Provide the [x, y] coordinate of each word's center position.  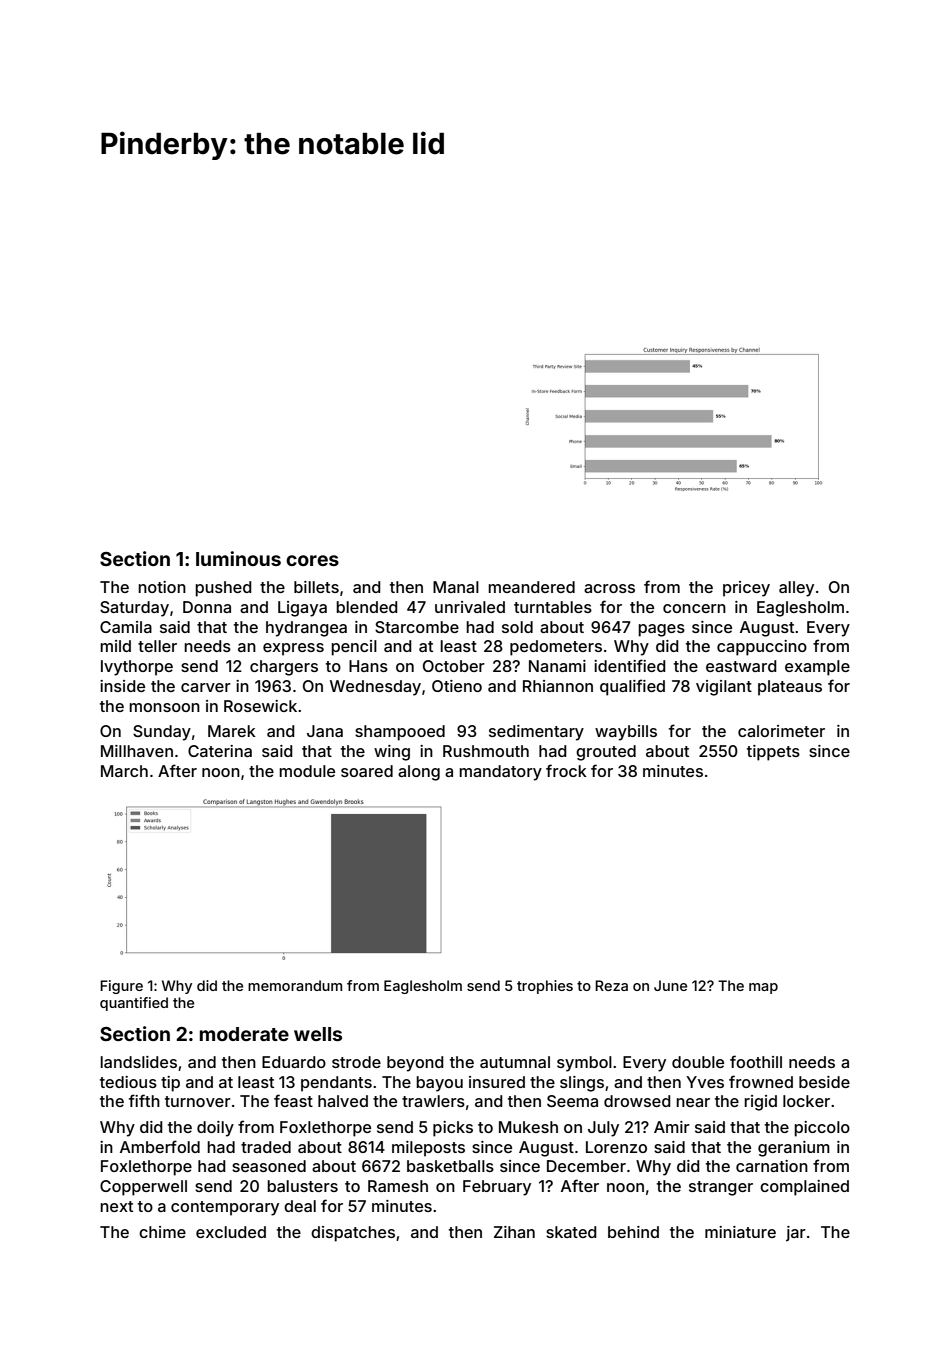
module [307, 771]
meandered [531, 587]
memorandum [295, 985]
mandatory [500, 773]
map [763, 988]
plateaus [790, 688]
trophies [545, 987]
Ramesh [398, 1186]
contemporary [225, 1208]
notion [162, 587]
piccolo [822, 1129]
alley [796, 589]
